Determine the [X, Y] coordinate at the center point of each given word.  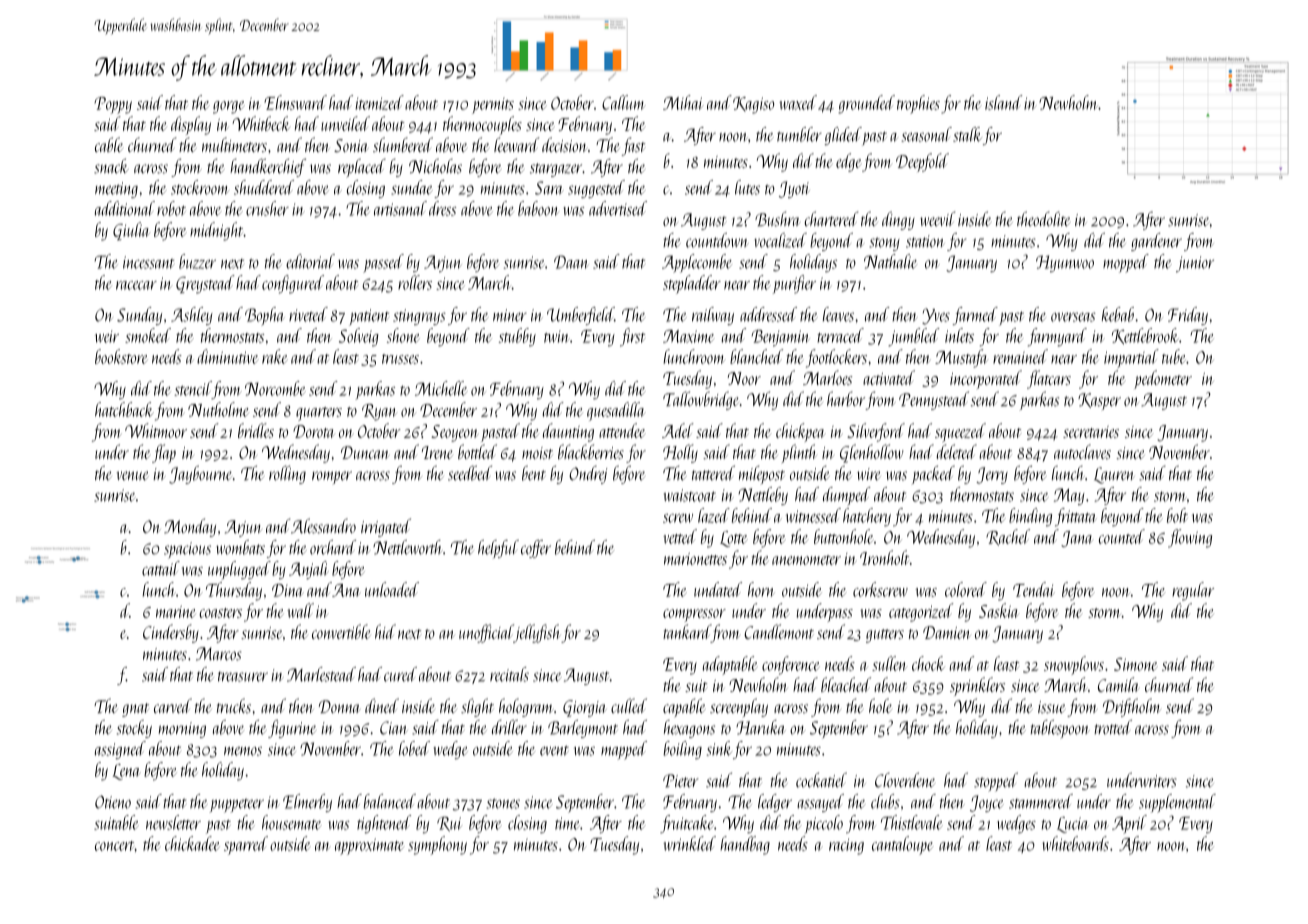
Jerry [992, 475]
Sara [549, 188]
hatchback [124, 409]
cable [109, 144]
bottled [477, 451]
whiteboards [1075, 843]
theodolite [1043, 218]
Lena [126, 772]
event [554, 751]
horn [761, 589]
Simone [1136, 664]
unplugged [239, 570]
